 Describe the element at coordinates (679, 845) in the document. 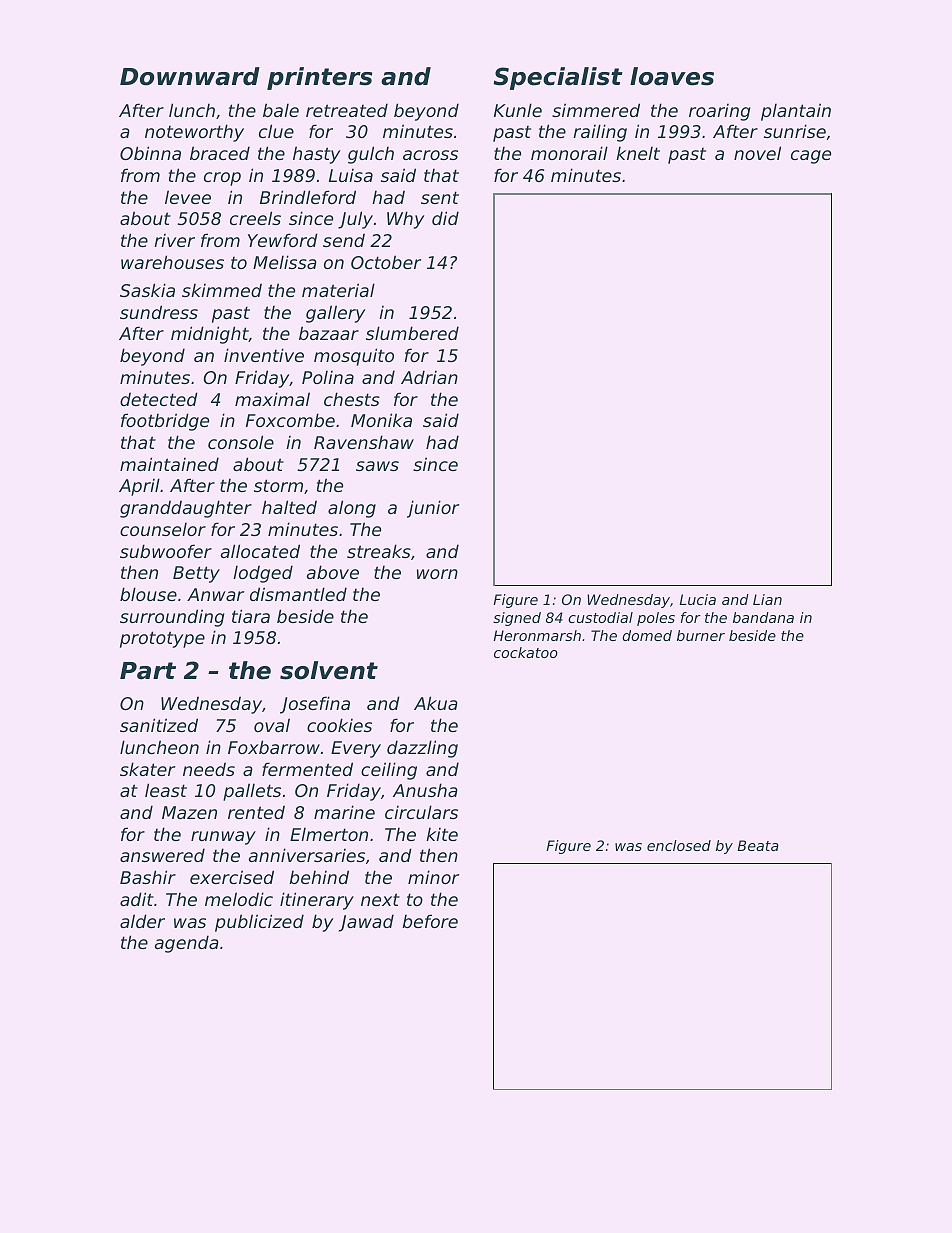

I see `enclosed` at that location.
